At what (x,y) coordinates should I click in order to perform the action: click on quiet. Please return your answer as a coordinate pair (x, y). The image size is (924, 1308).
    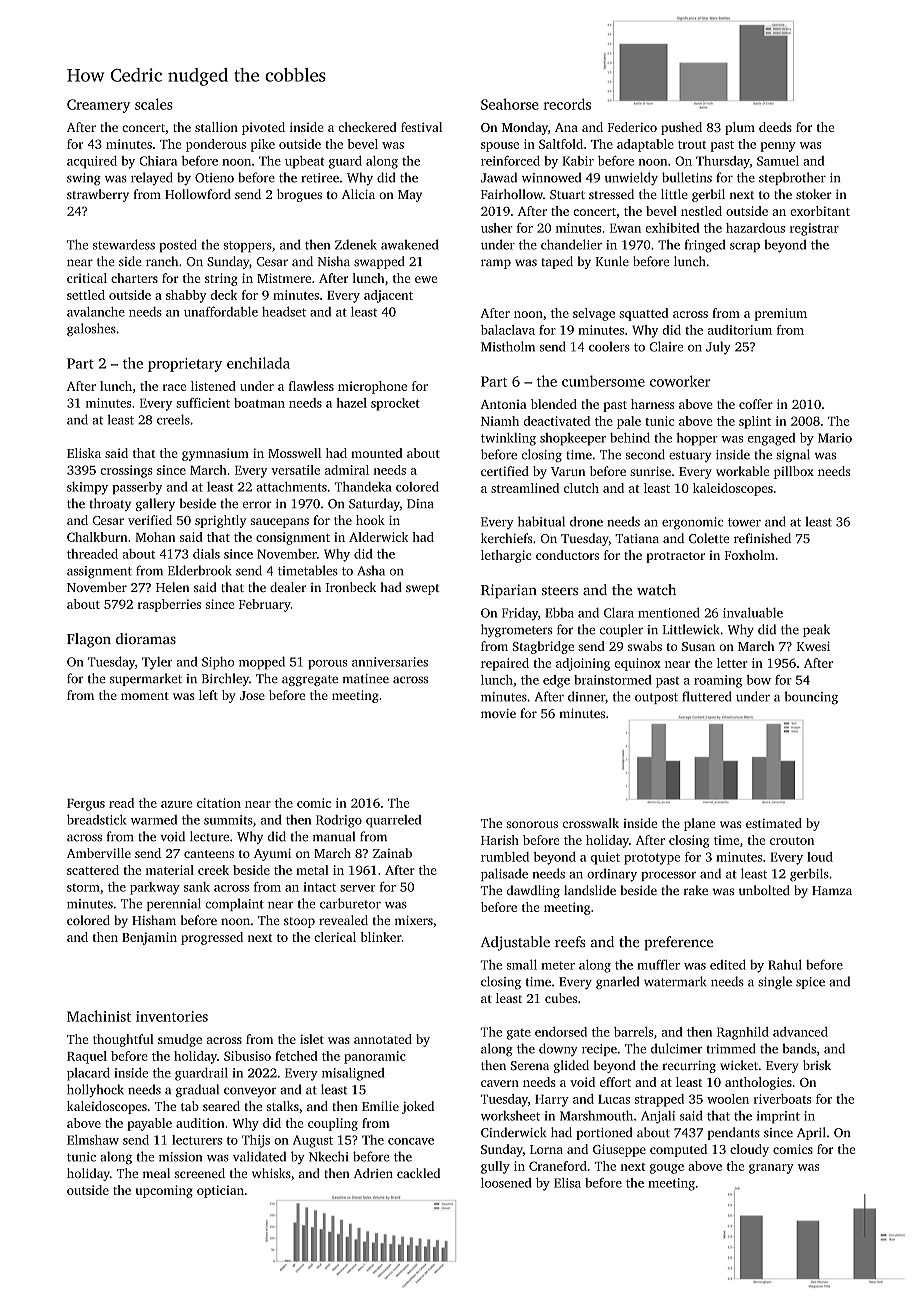
    Looking at the image, I should click on (605, 858).
